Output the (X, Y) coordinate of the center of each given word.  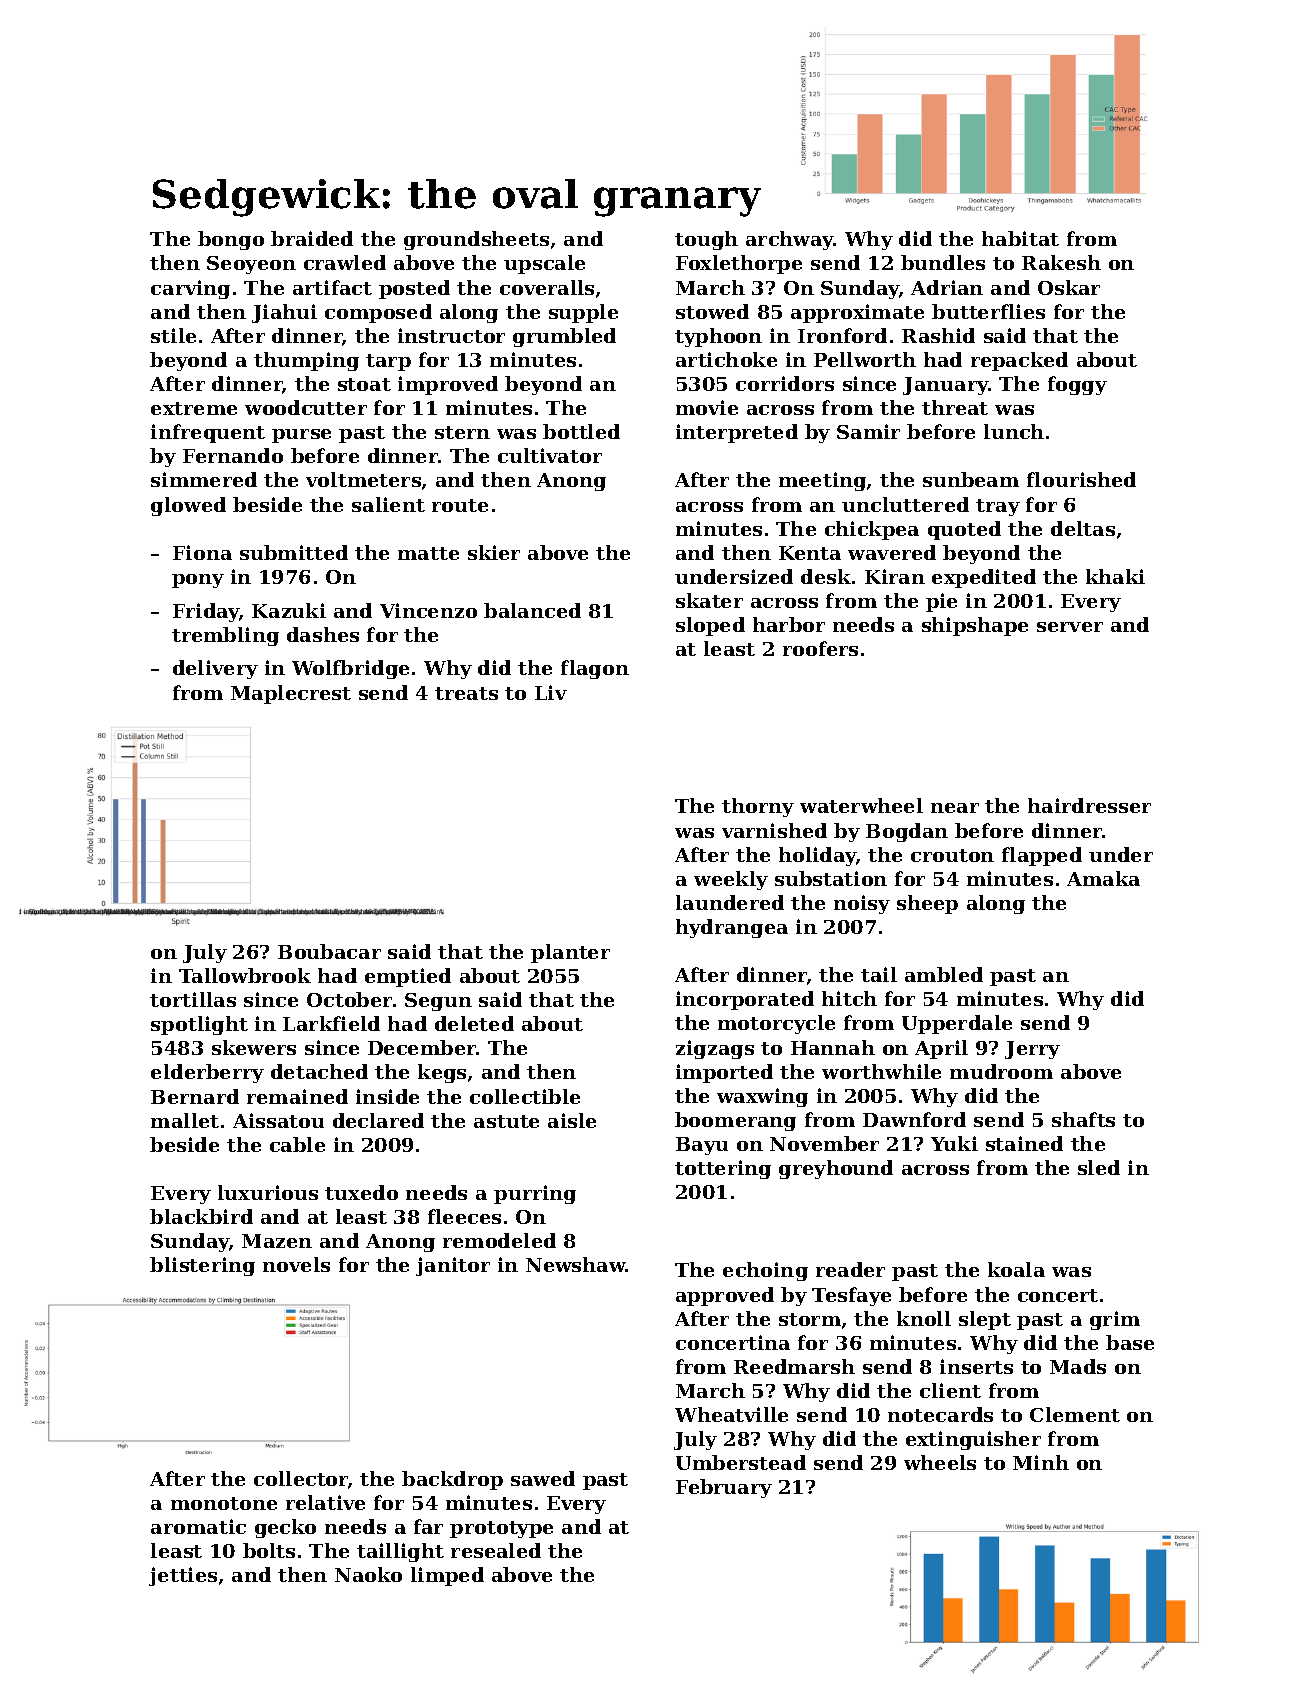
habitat (1020, 238)
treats (466, 693)
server (1070, 627)
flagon (595, 669)
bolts (269, 1550)
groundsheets (476, 240)
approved (725, 1296)
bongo (231, 240)
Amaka (1103, 878)
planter (570, 953)
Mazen (277, 1241)
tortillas (193, 999)
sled (1099, 1167)
